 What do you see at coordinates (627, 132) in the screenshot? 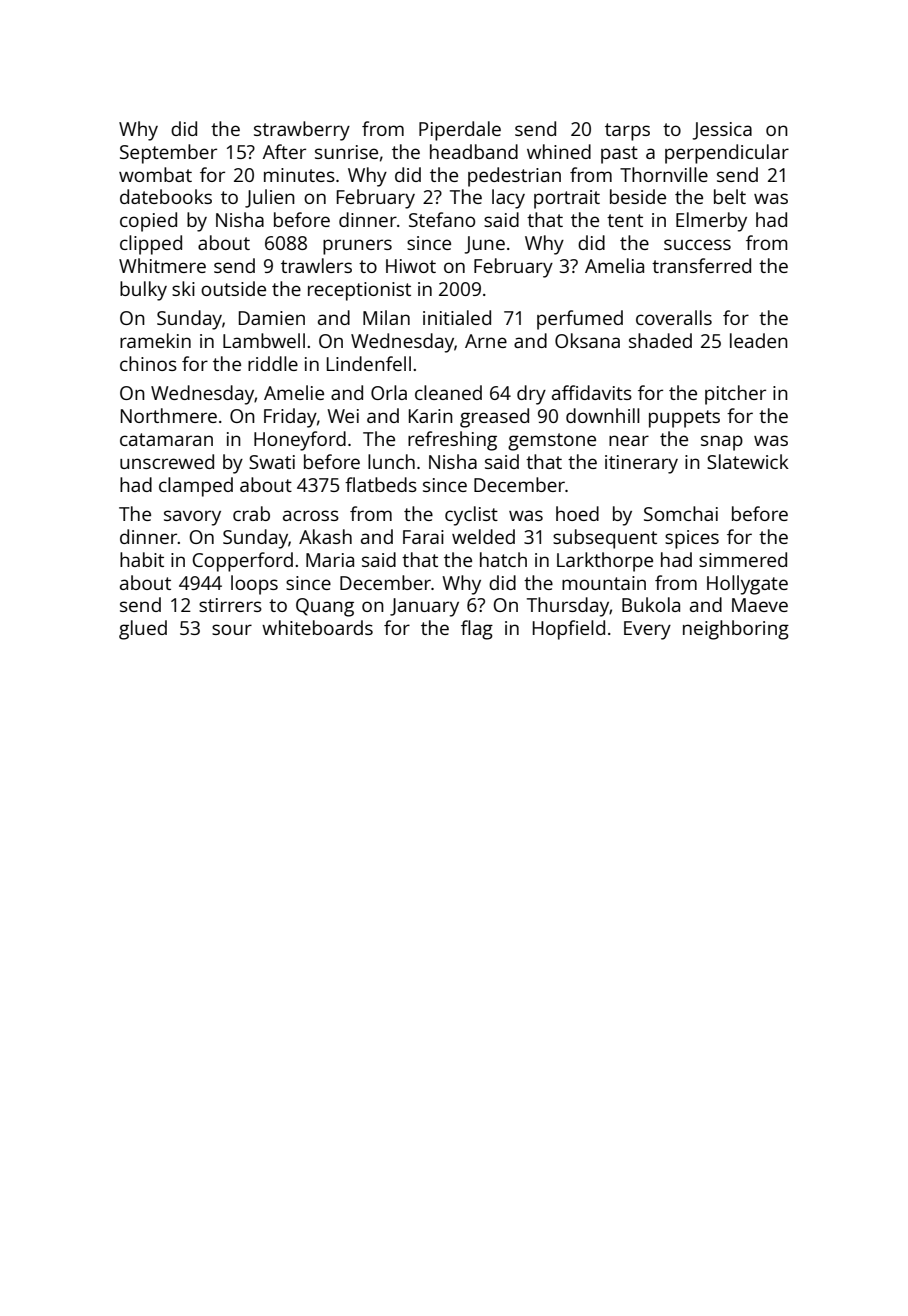
I see `tarps` at bounding box center [627, 132].
